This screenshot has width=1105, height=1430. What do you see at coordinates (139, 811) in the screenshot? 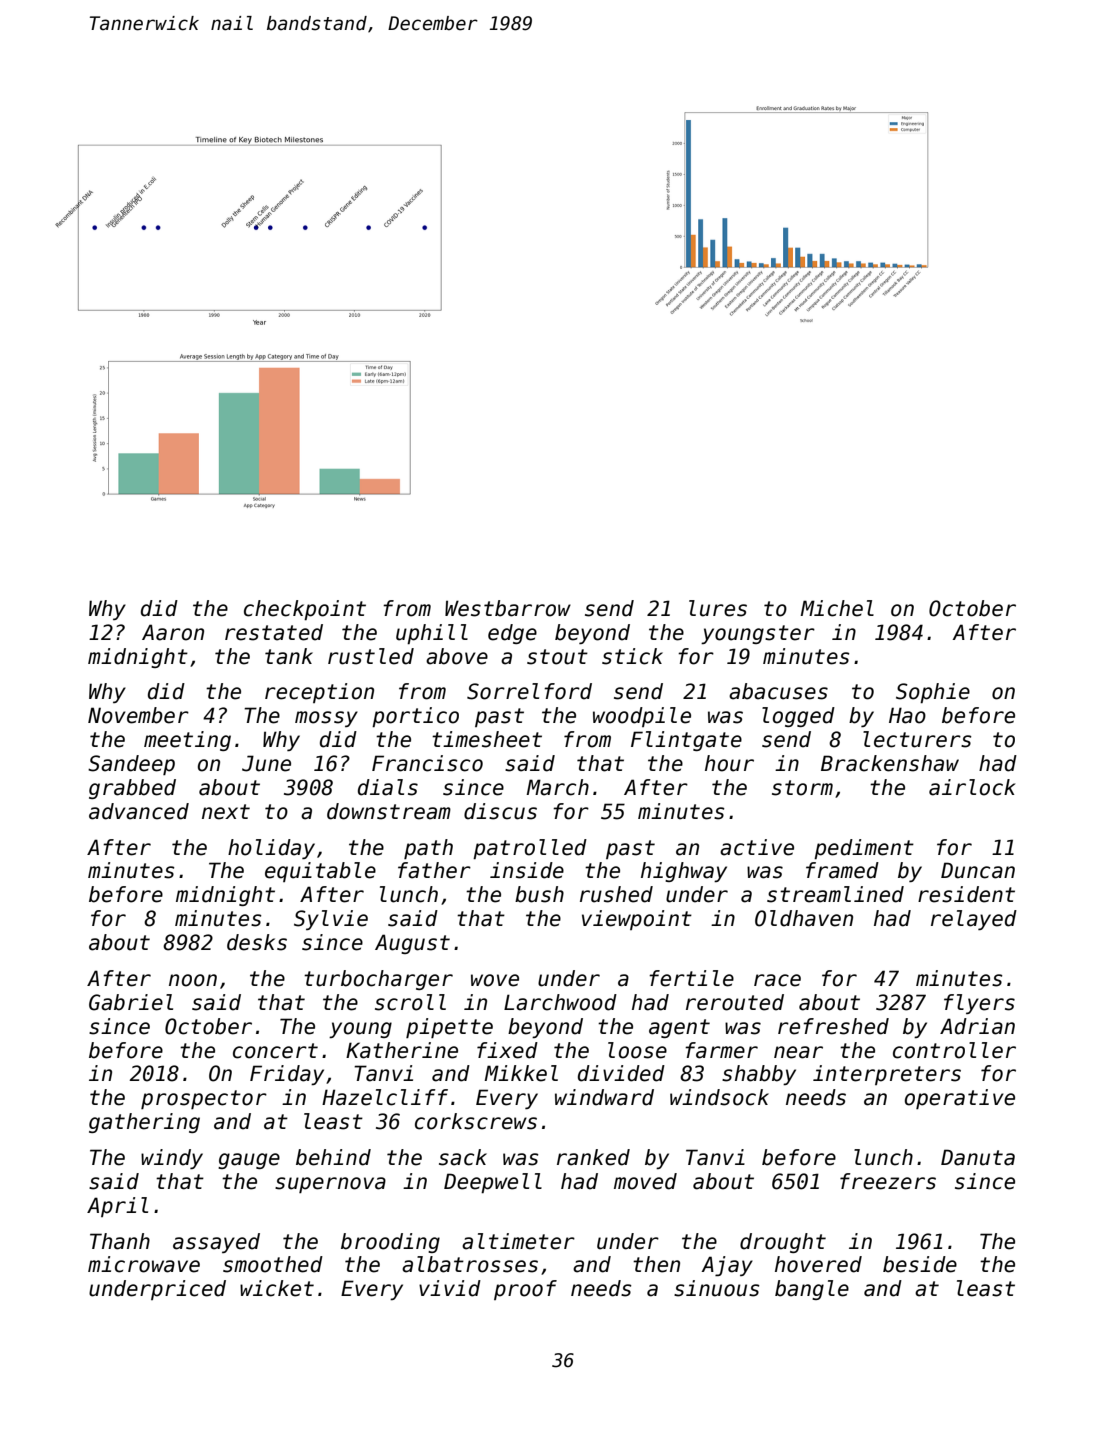
I see `advanced` at bounding box center [139, 811].
